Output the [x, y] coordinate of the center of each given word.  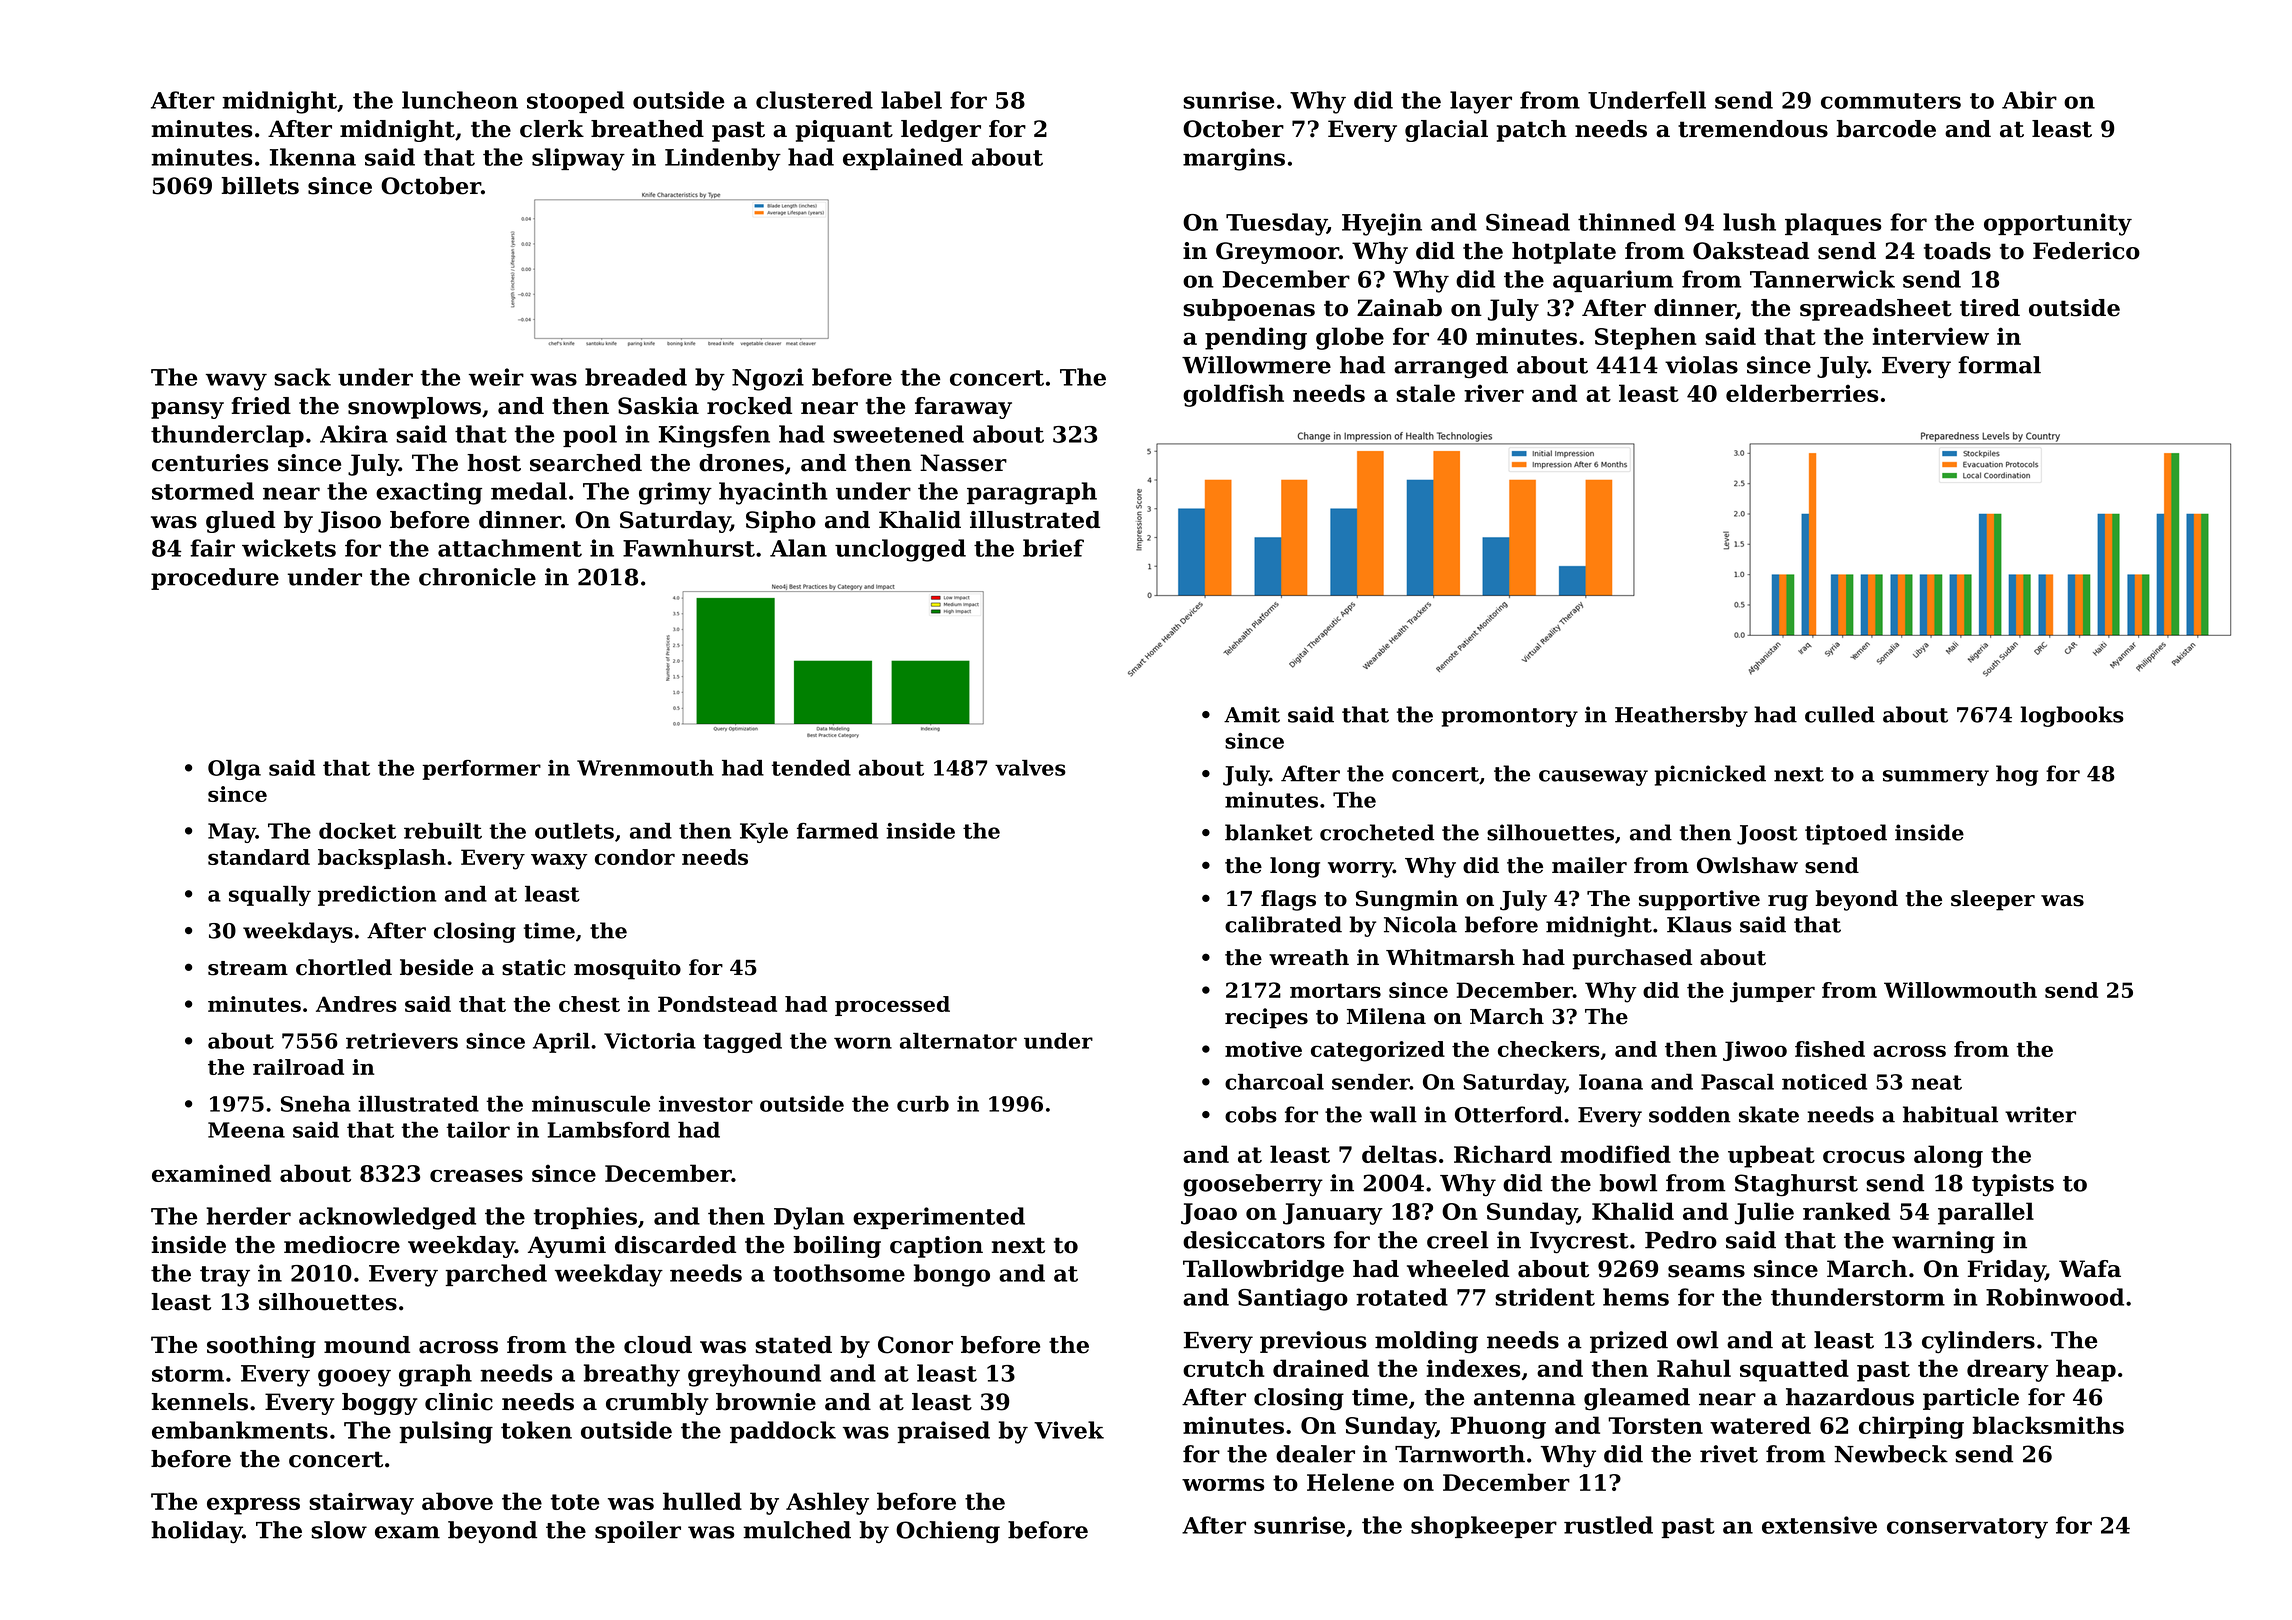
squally [270, 896]
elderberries [1802, 393]
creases [476, 1176]
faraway [963, 408]
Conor [915, 1345]
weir [496, 377]
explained [903, 159]
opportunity [2058, 224]
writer [2040, 1114]
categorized [1378, 1051]
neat [1936, 1082]
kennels [200, 1402]
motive [1263, 1049]
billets [260, 186]
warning [1943, 1242]
